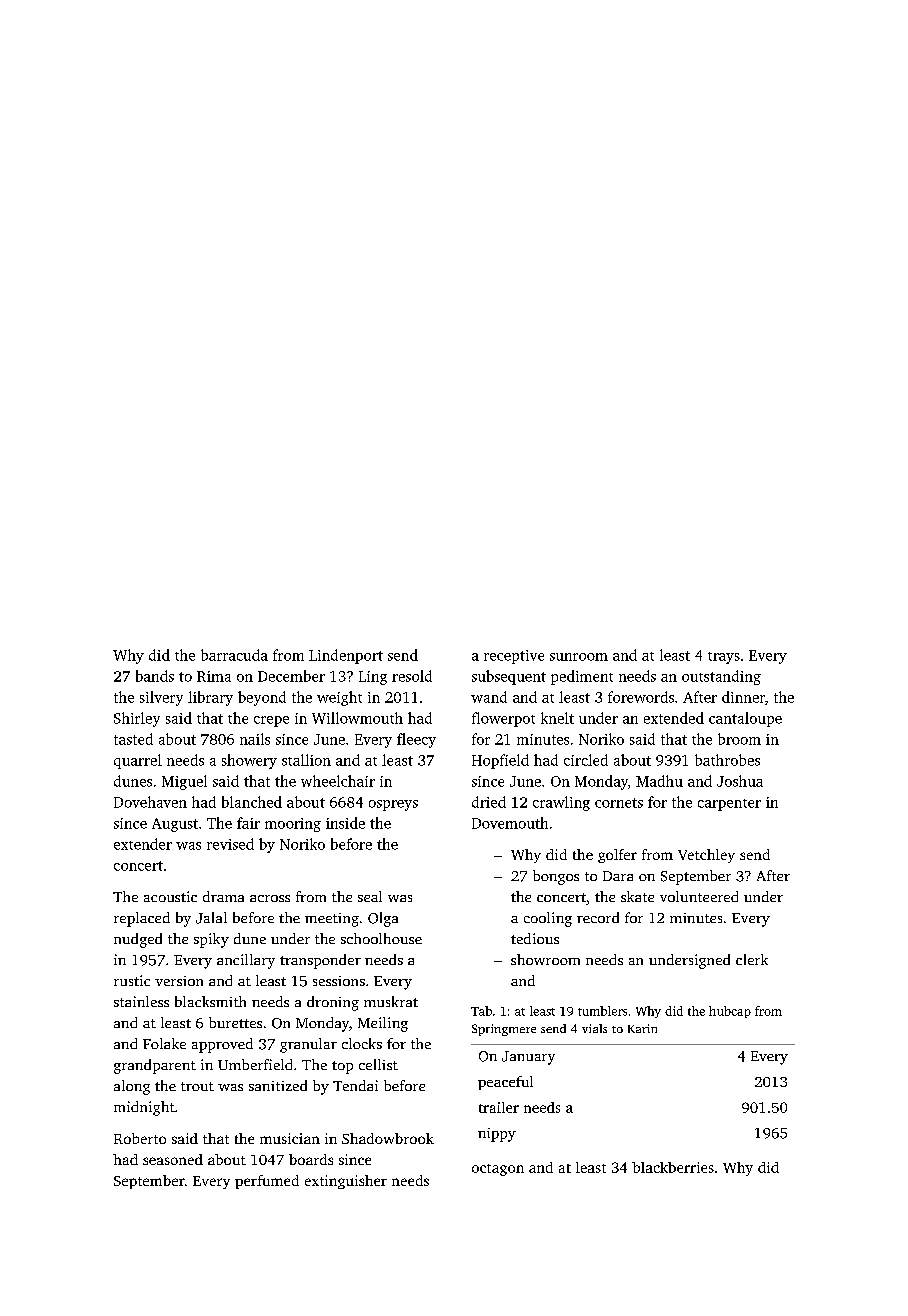 Image resolution: width=908 pixels, height=1316 pixels. Describe the element at coordinates (642, 1028) in the screenshot. I see `Karin` at that location.
